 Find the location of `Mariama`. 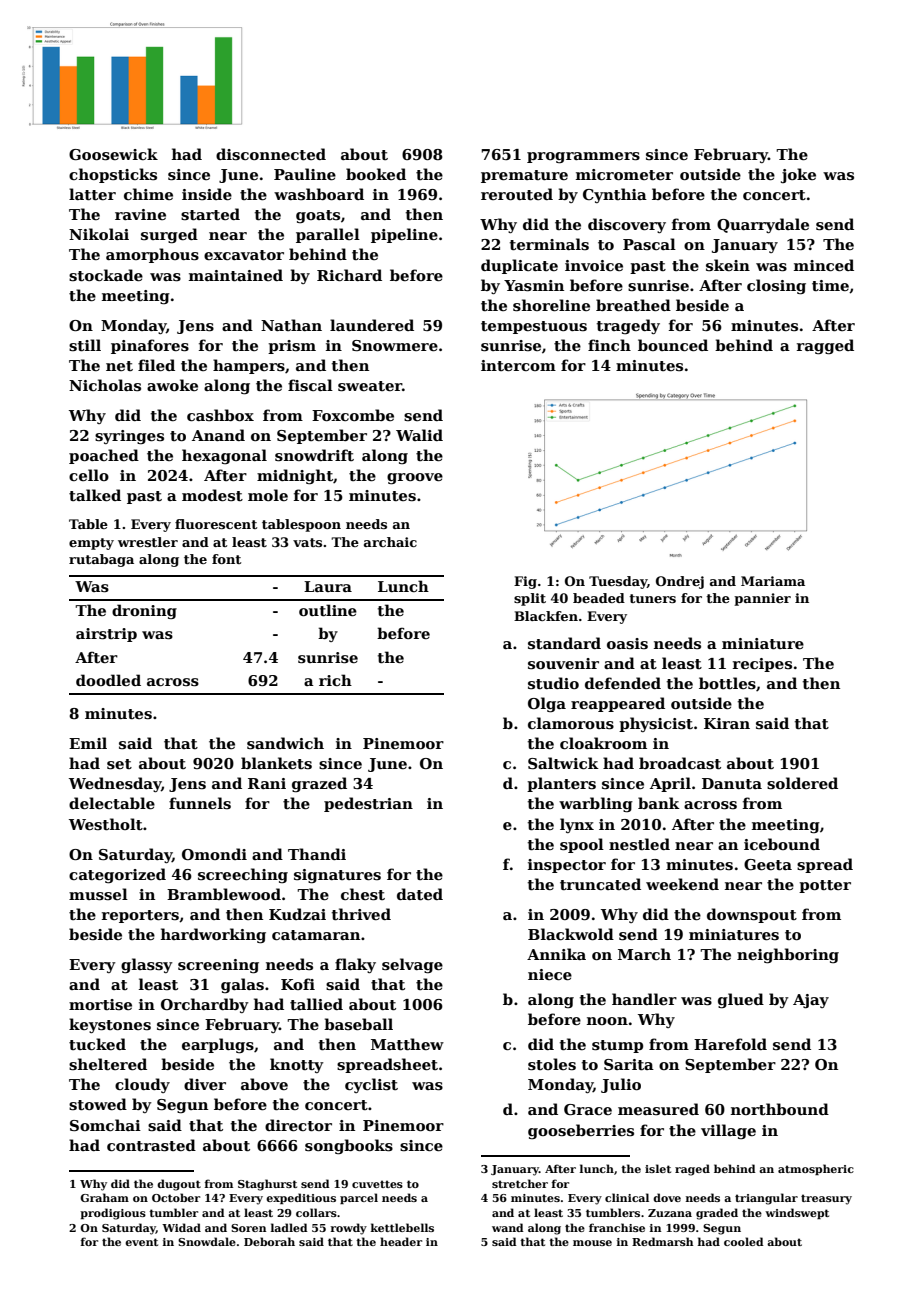

Mariama is located at coordinates (773, 581).
